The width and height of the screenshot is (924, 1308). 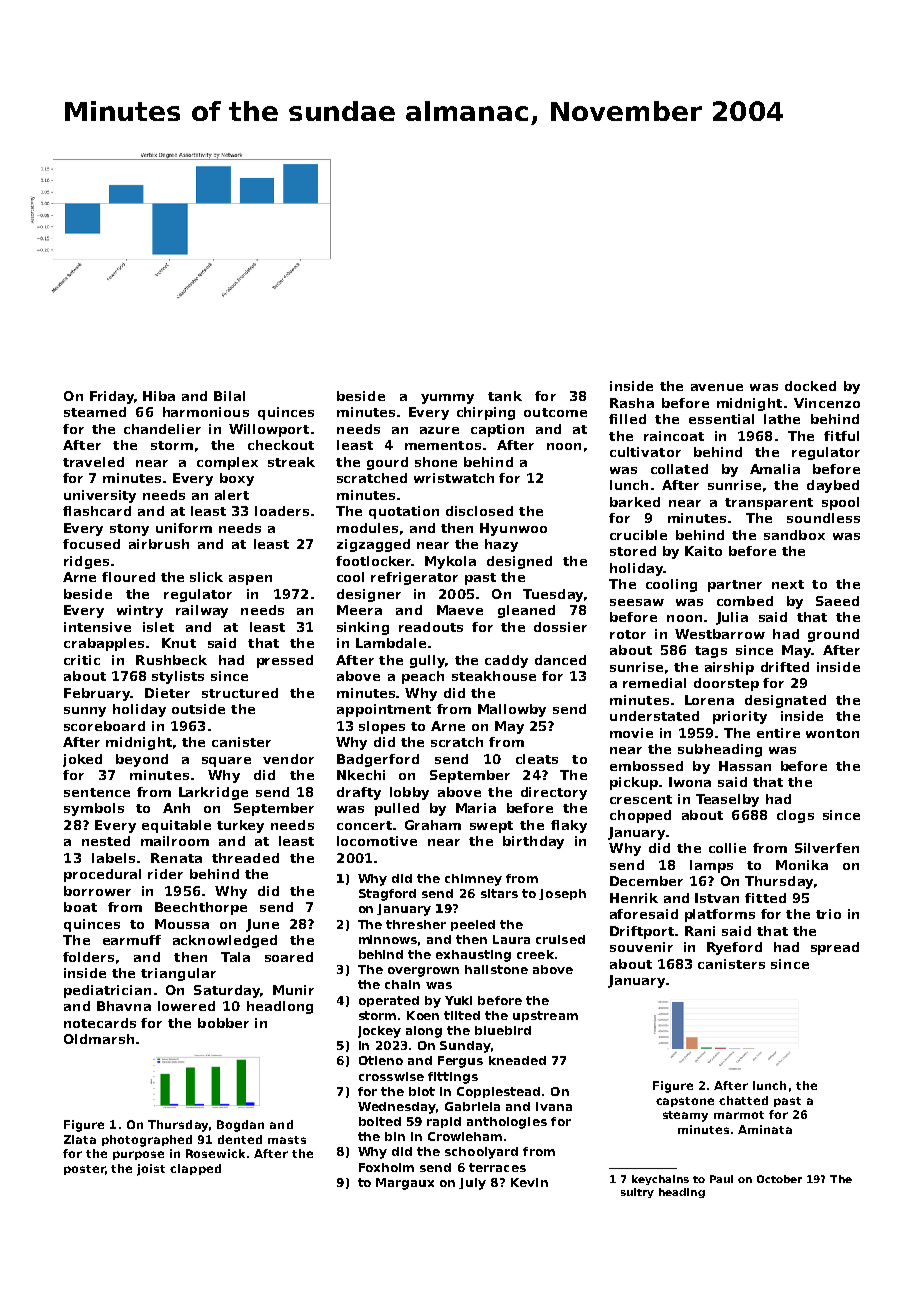 I want to click on borrower, so click(x=97, y=891).
